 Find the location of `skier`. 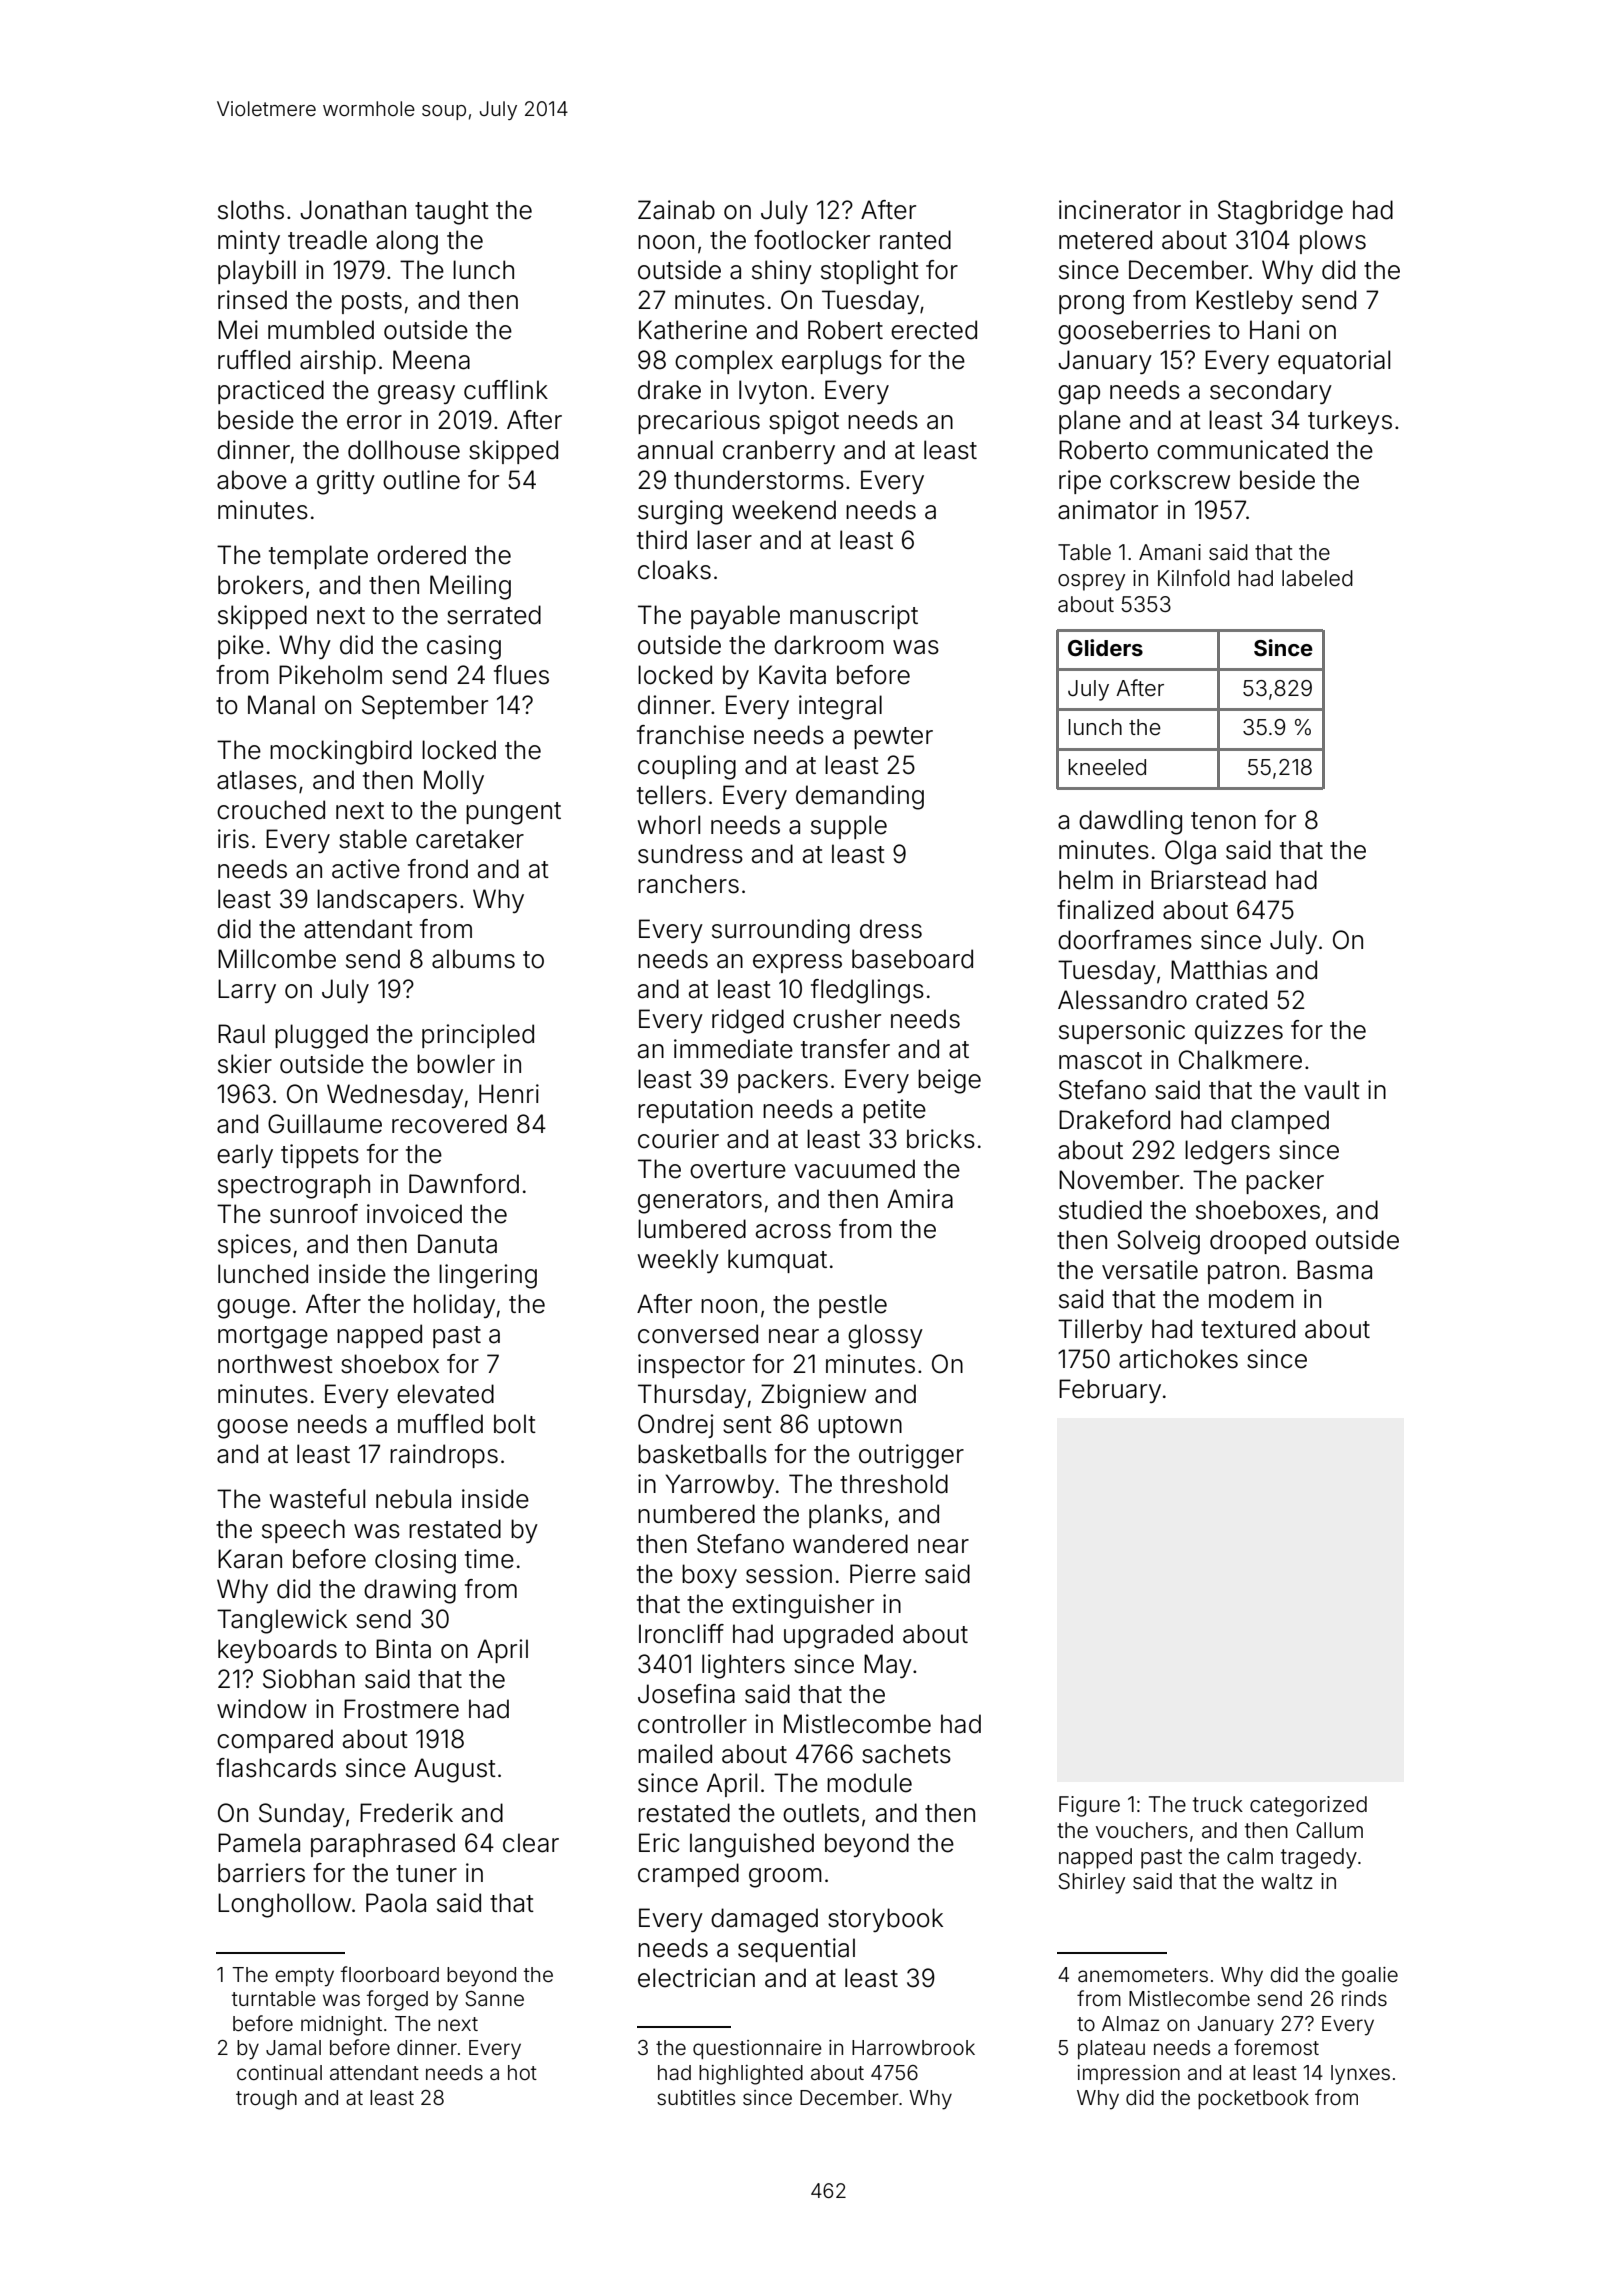

skier is located at coordinates (245, 1064).
